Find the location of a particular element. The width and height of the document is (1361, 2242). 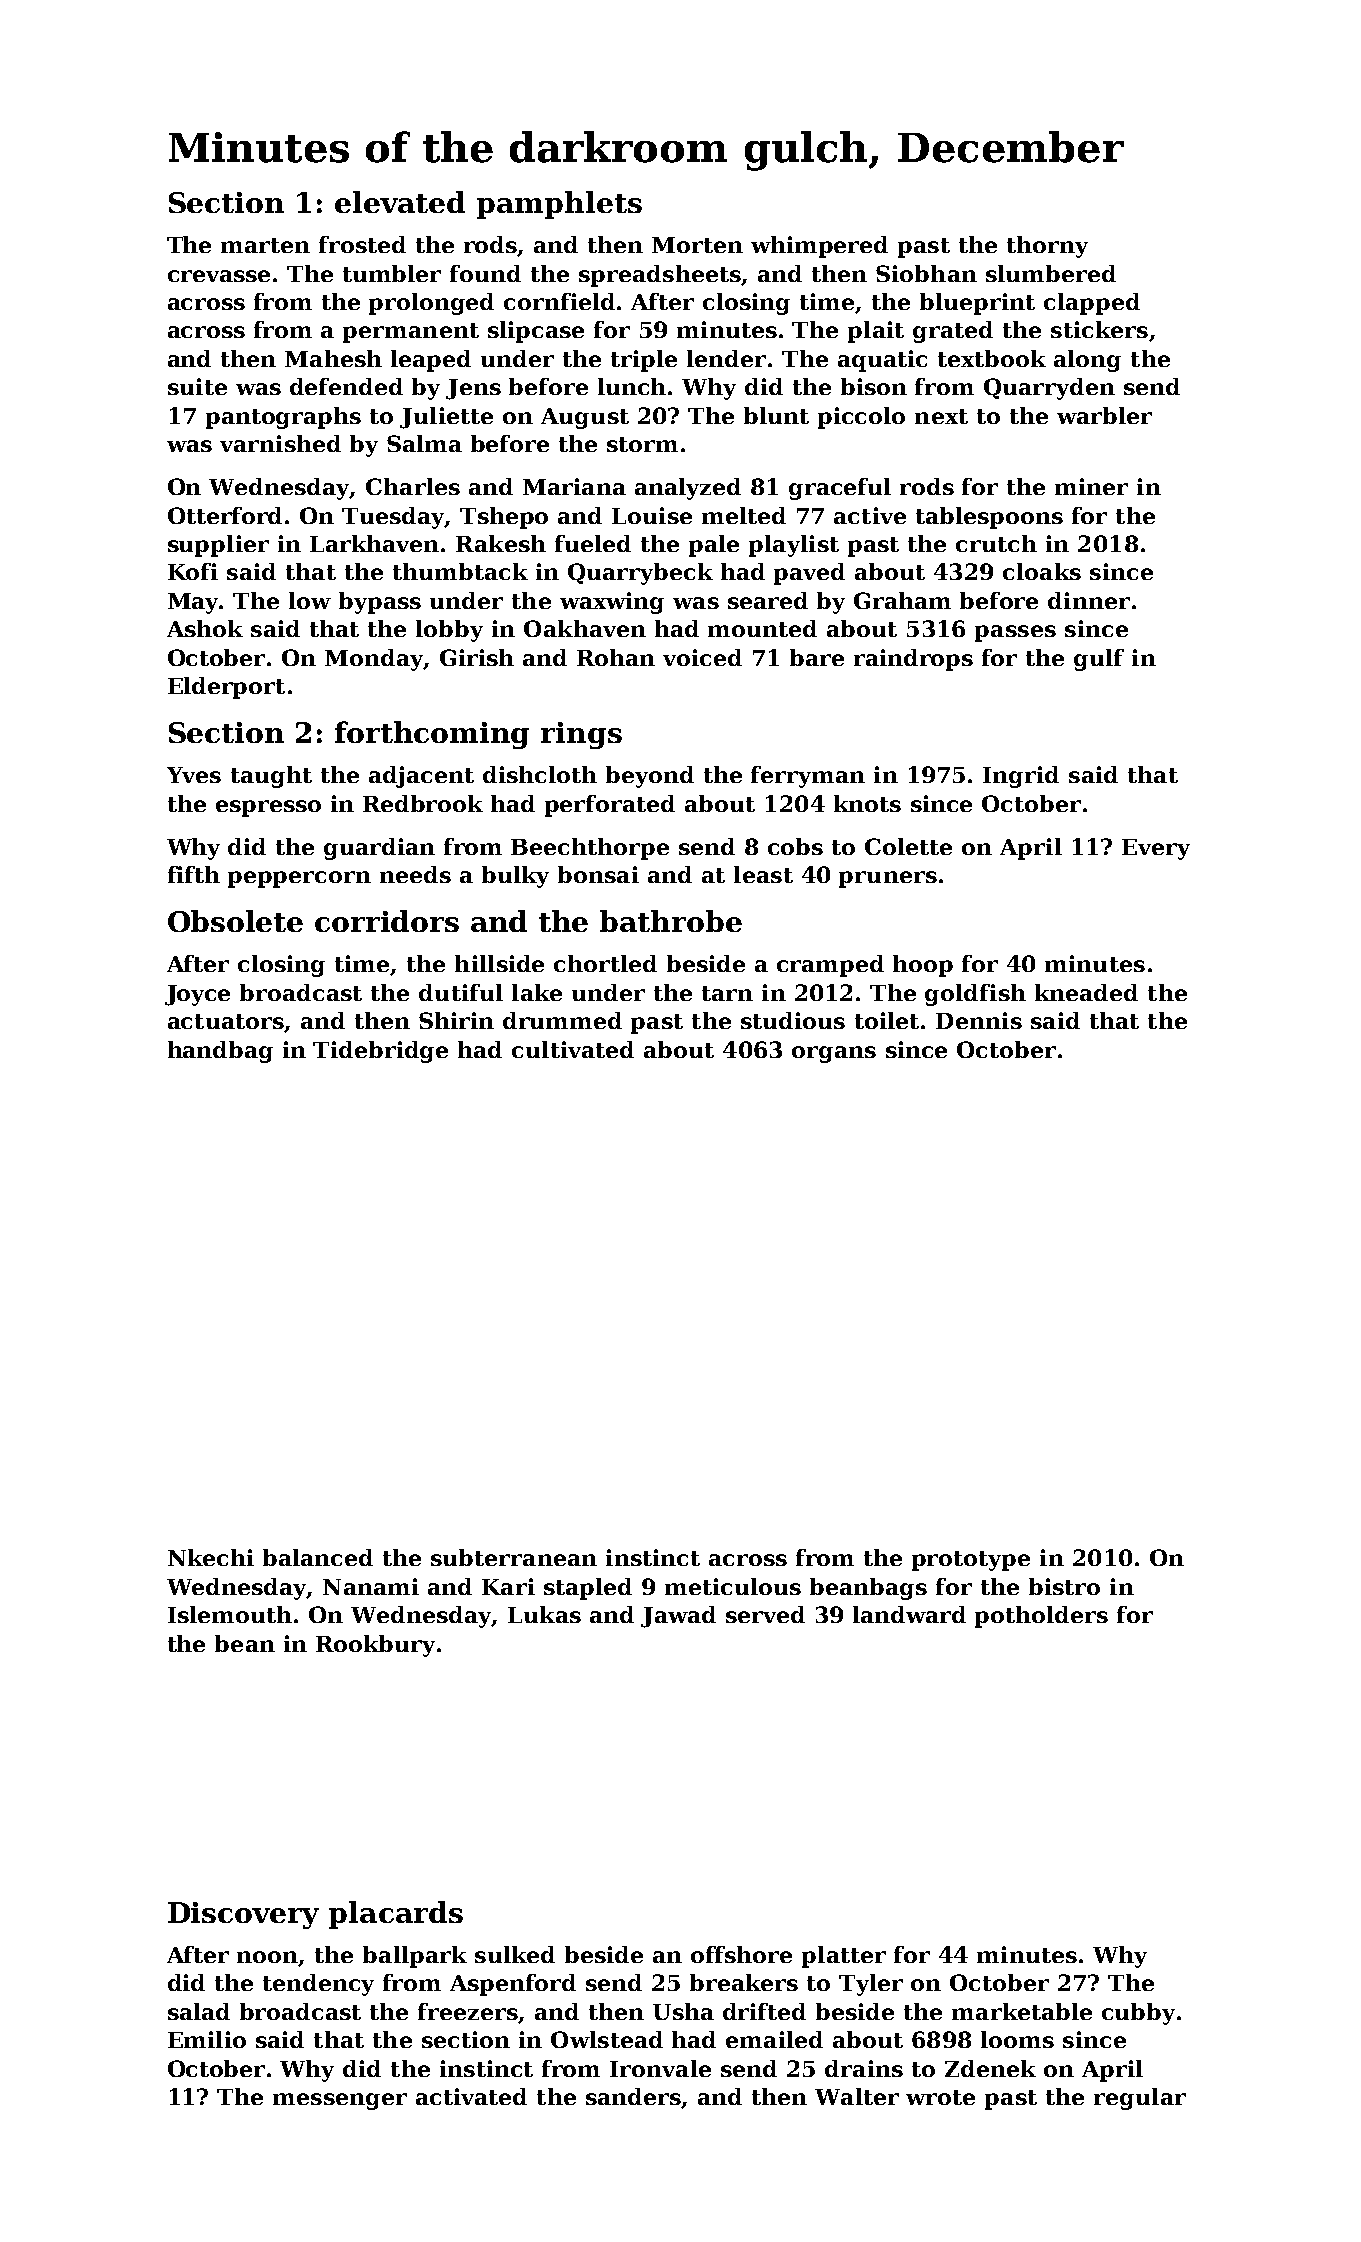

adjacent is located at coordinates (421, 777).
